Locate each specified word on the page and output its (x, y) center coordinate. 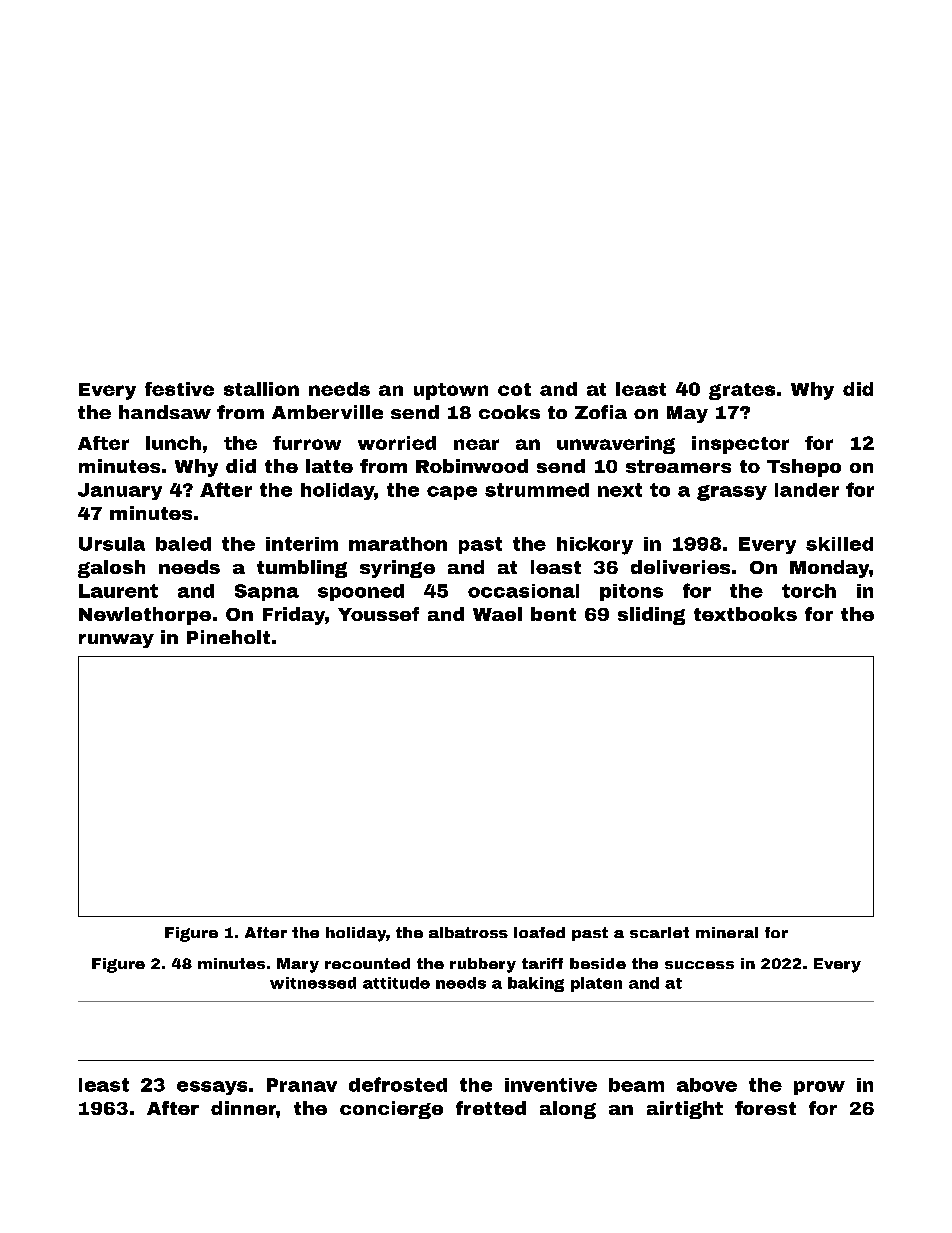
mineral (727, 932)
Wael (497, 614)
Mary (298, 965)
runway (116, 641)
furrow (307, 443)
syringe (397, 569)
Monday (829, 569)
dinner (243, 1108)
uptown (451, 391)
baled (183, 544)
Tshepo (804, 468)
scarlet (659, 932)
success (699, 965)
